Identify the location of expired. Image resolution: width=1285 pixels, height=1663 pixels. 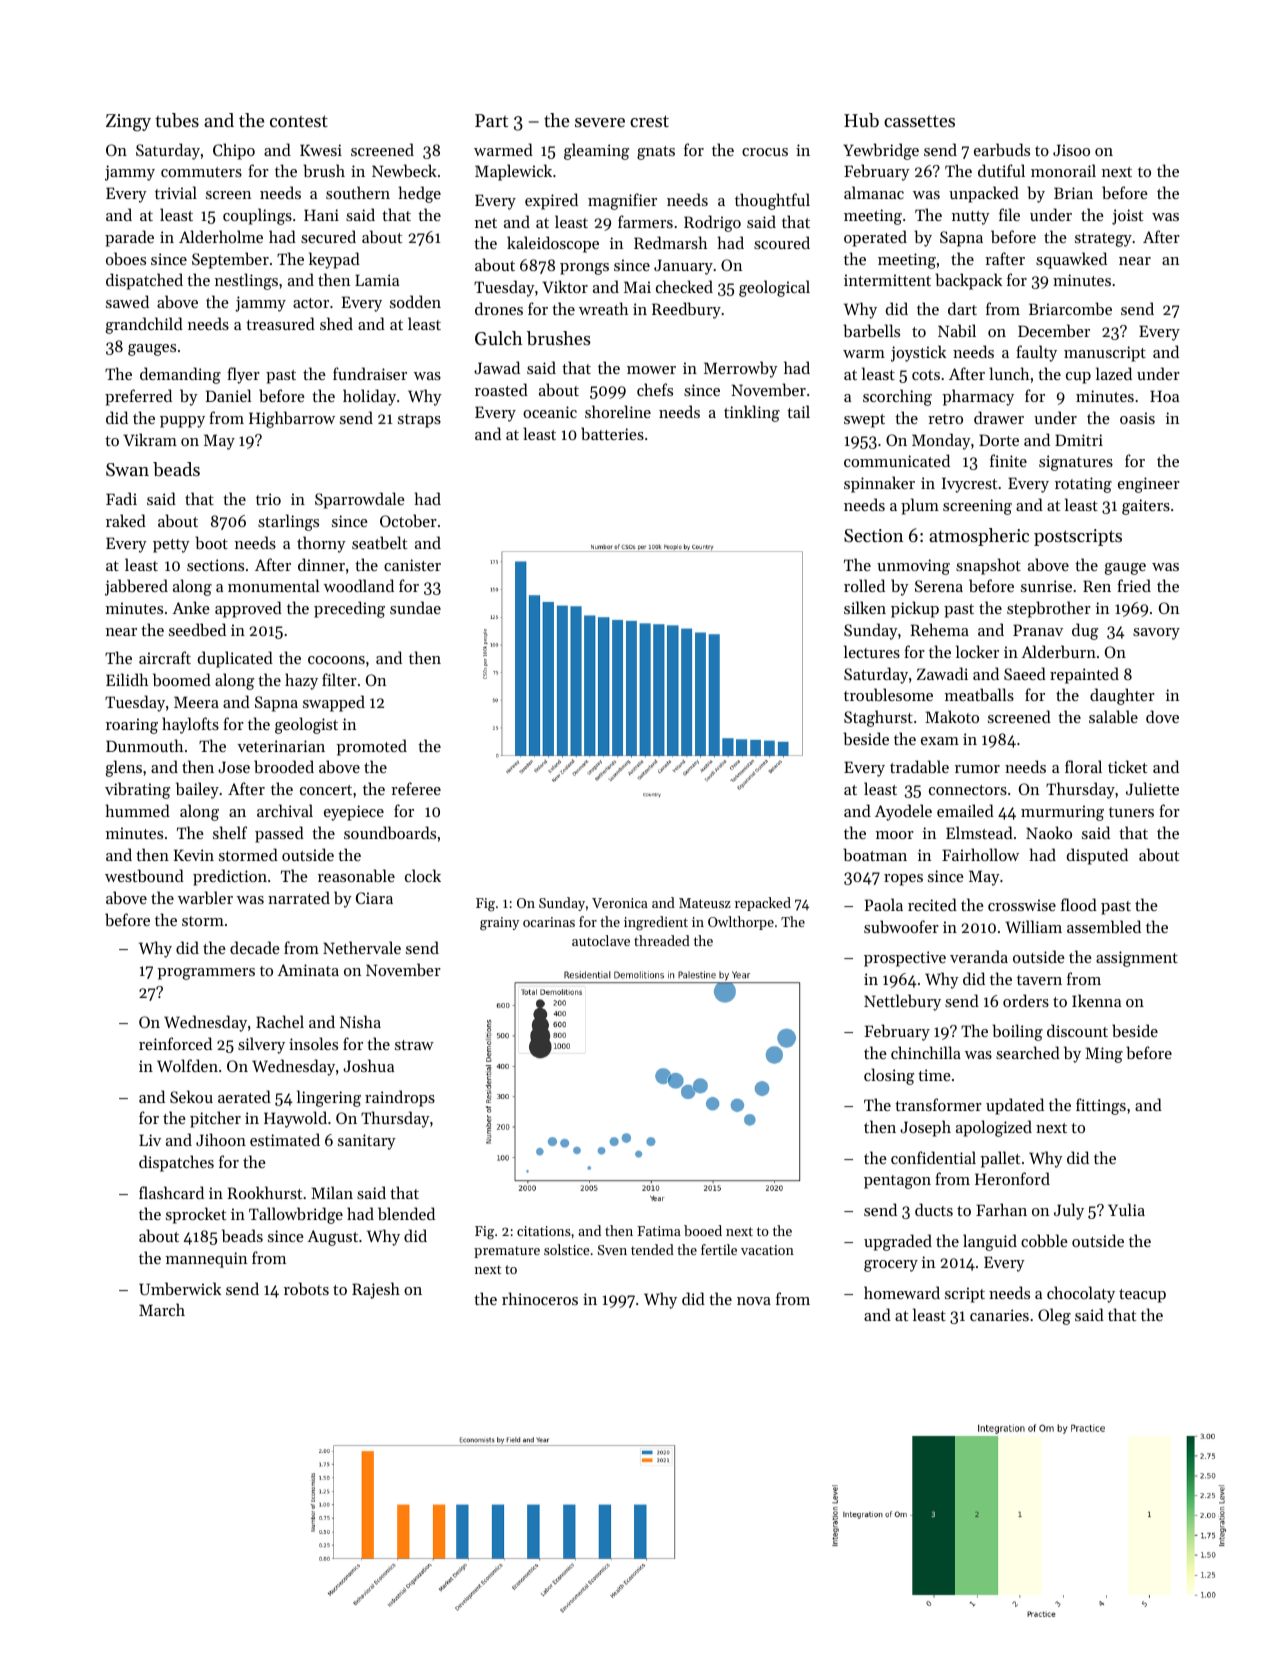
(551, 201).
